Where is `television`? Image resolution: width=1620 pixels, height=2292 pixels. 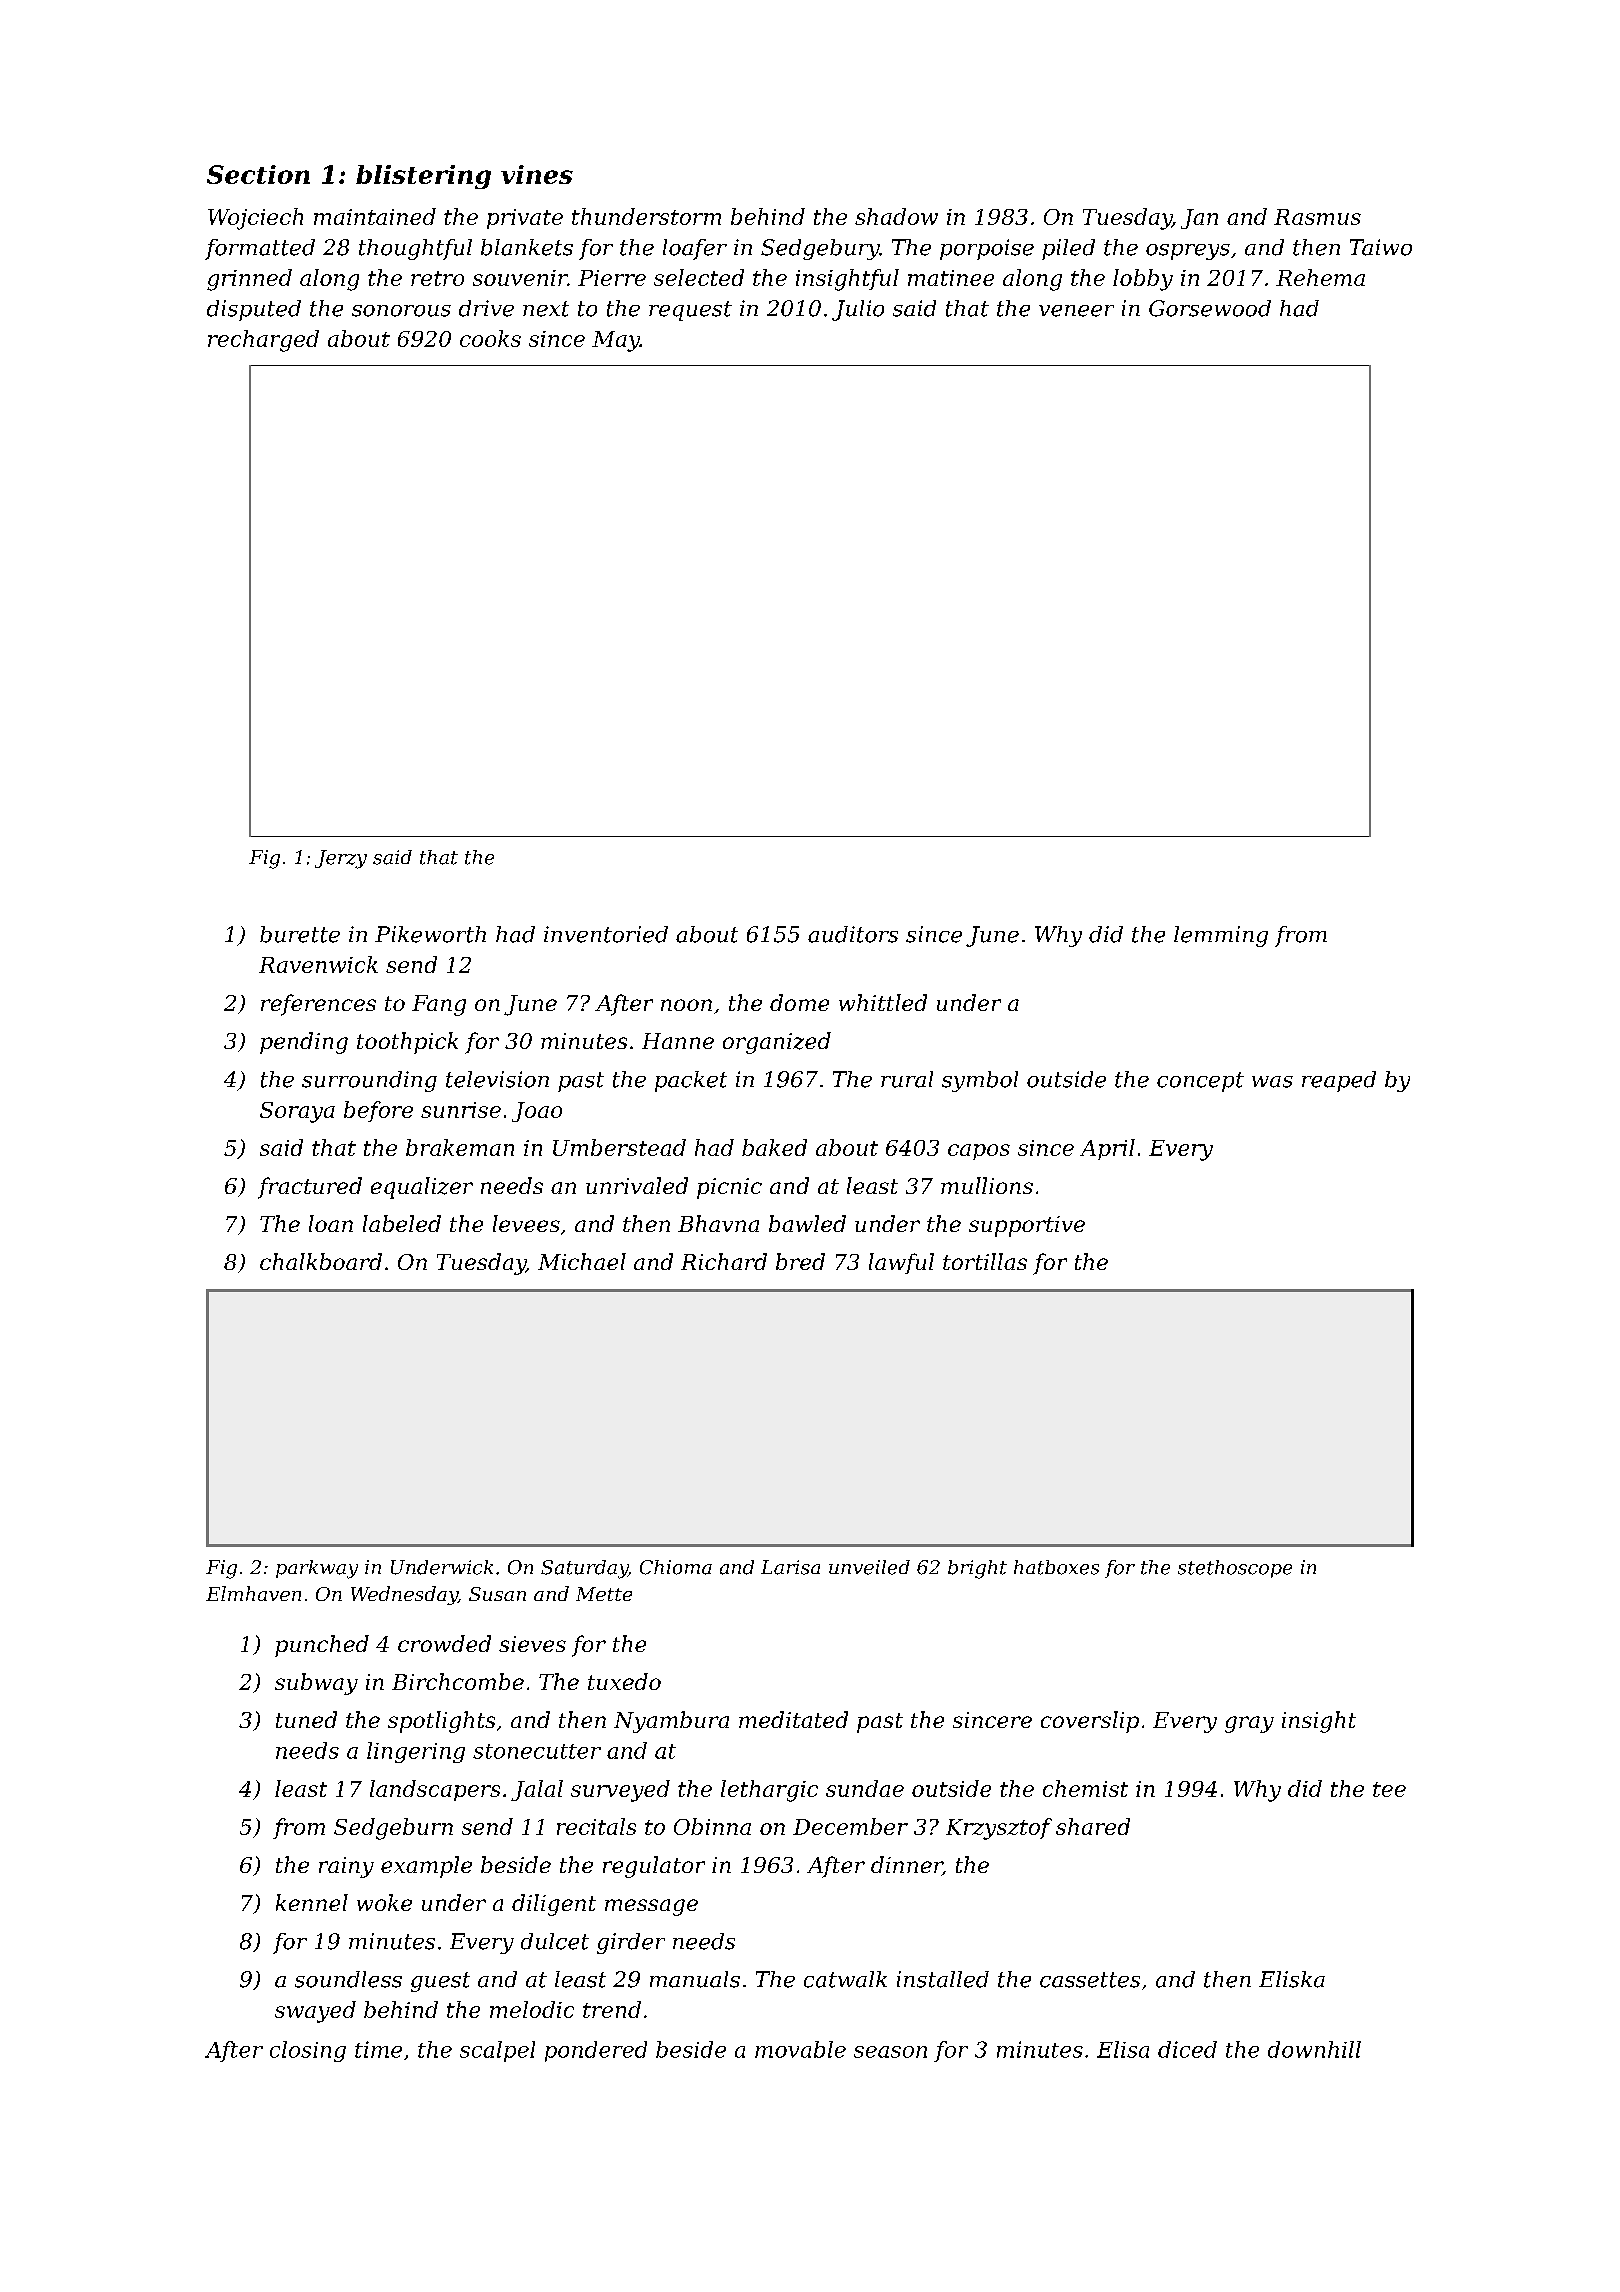
television is located at coordinates (497, 1079).
